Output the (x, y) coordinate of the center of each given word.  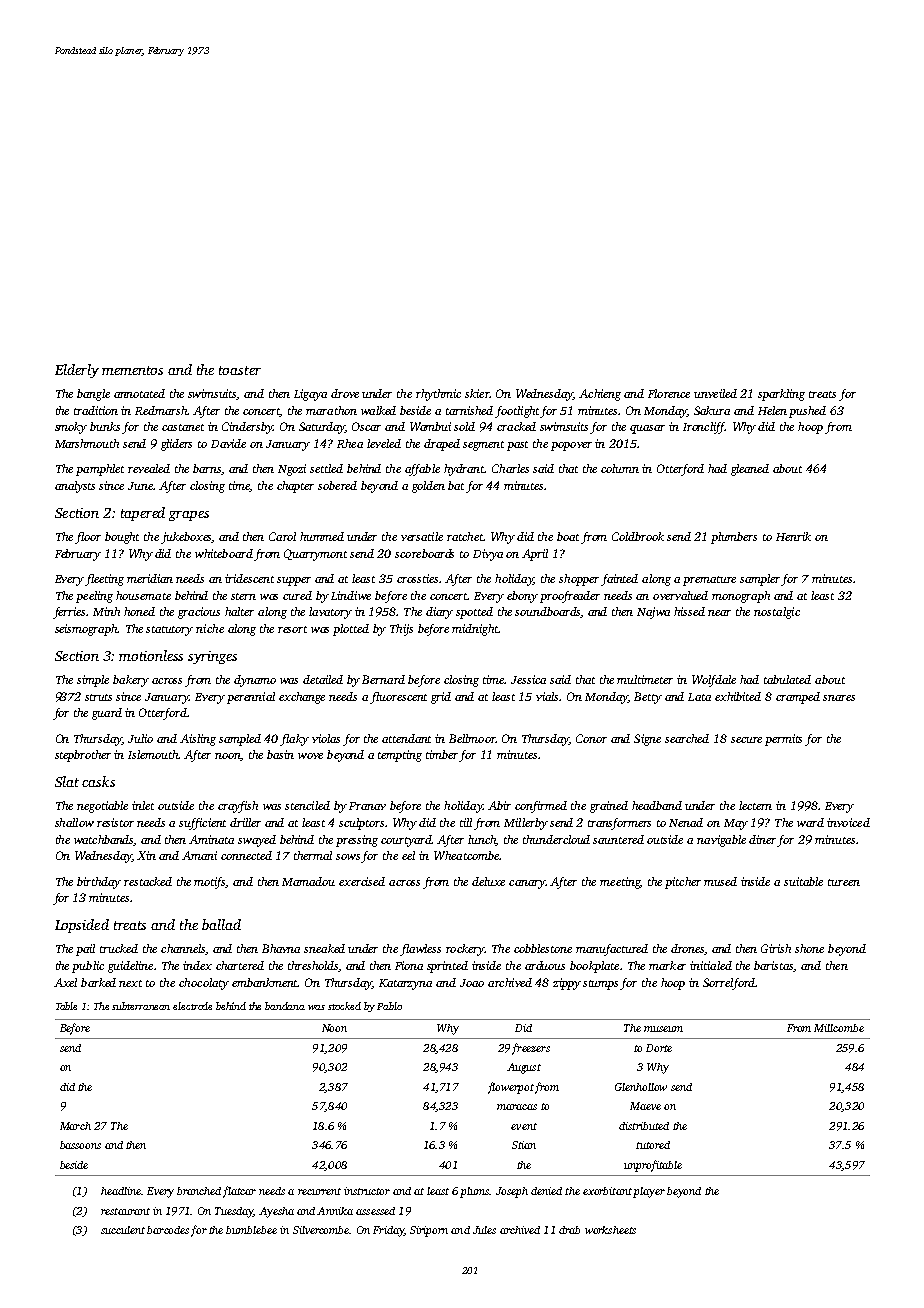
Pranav (367, 806)
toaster (240, 370)
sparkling (781, 395)
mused (720, 881)
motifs (210, 883)
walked (378, 410)
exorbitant (607, 1191)
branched (199, 1191)
